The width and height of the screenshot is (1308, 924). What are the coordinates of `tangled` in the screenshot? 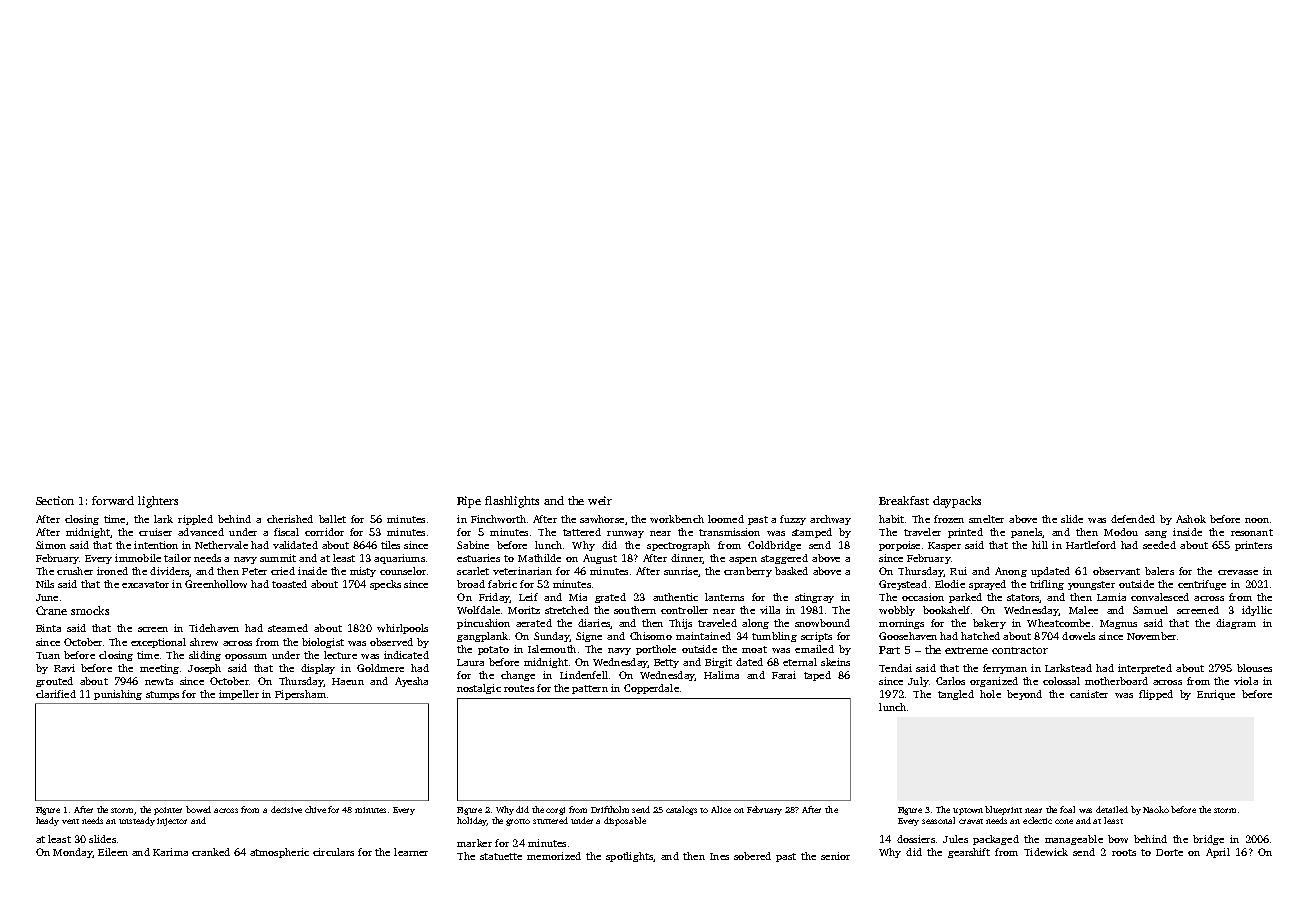 It's located at (956, 695).
